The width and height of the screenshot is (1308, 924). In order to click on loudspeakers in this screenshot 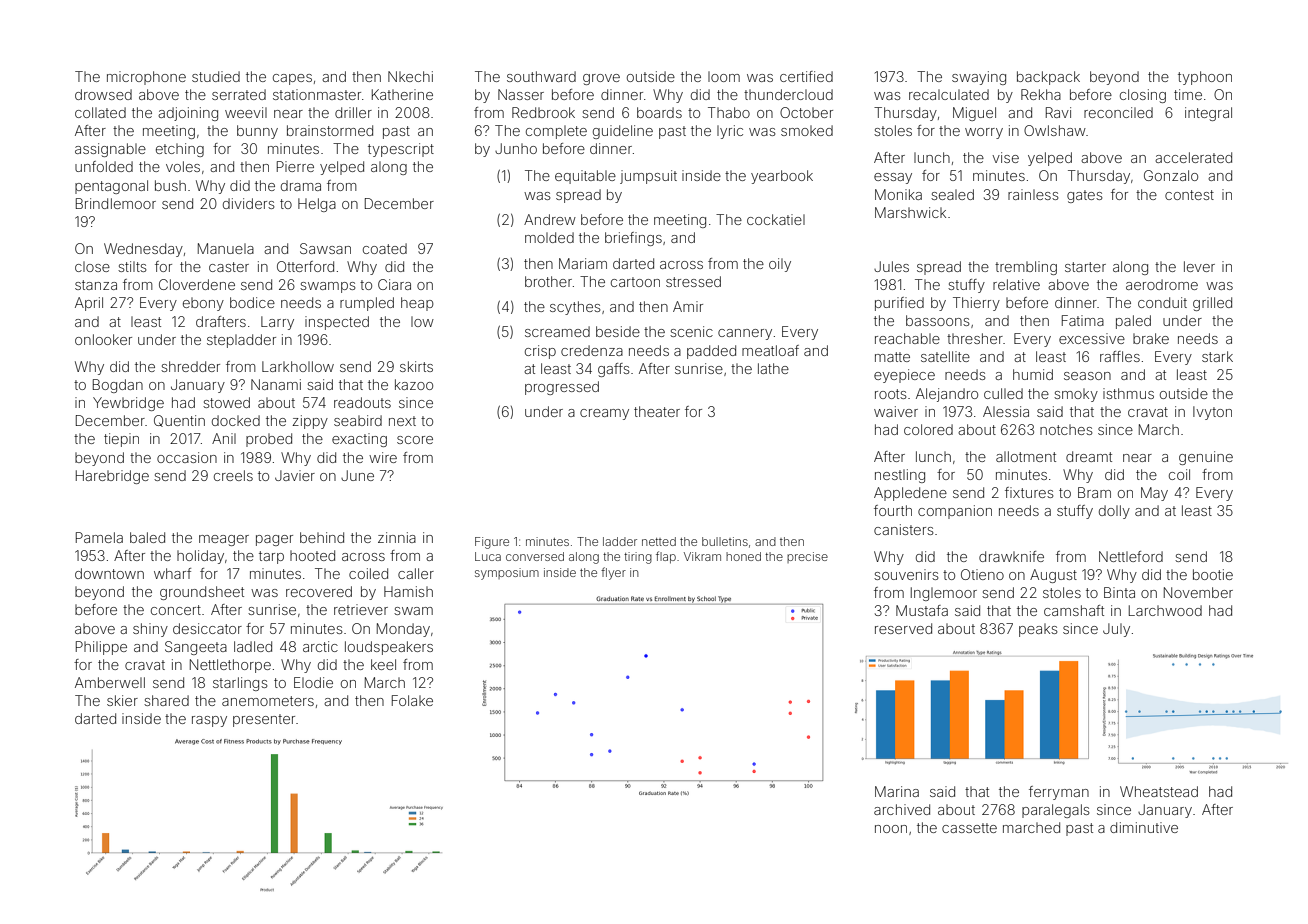, I will do `click(389, 648)`.
